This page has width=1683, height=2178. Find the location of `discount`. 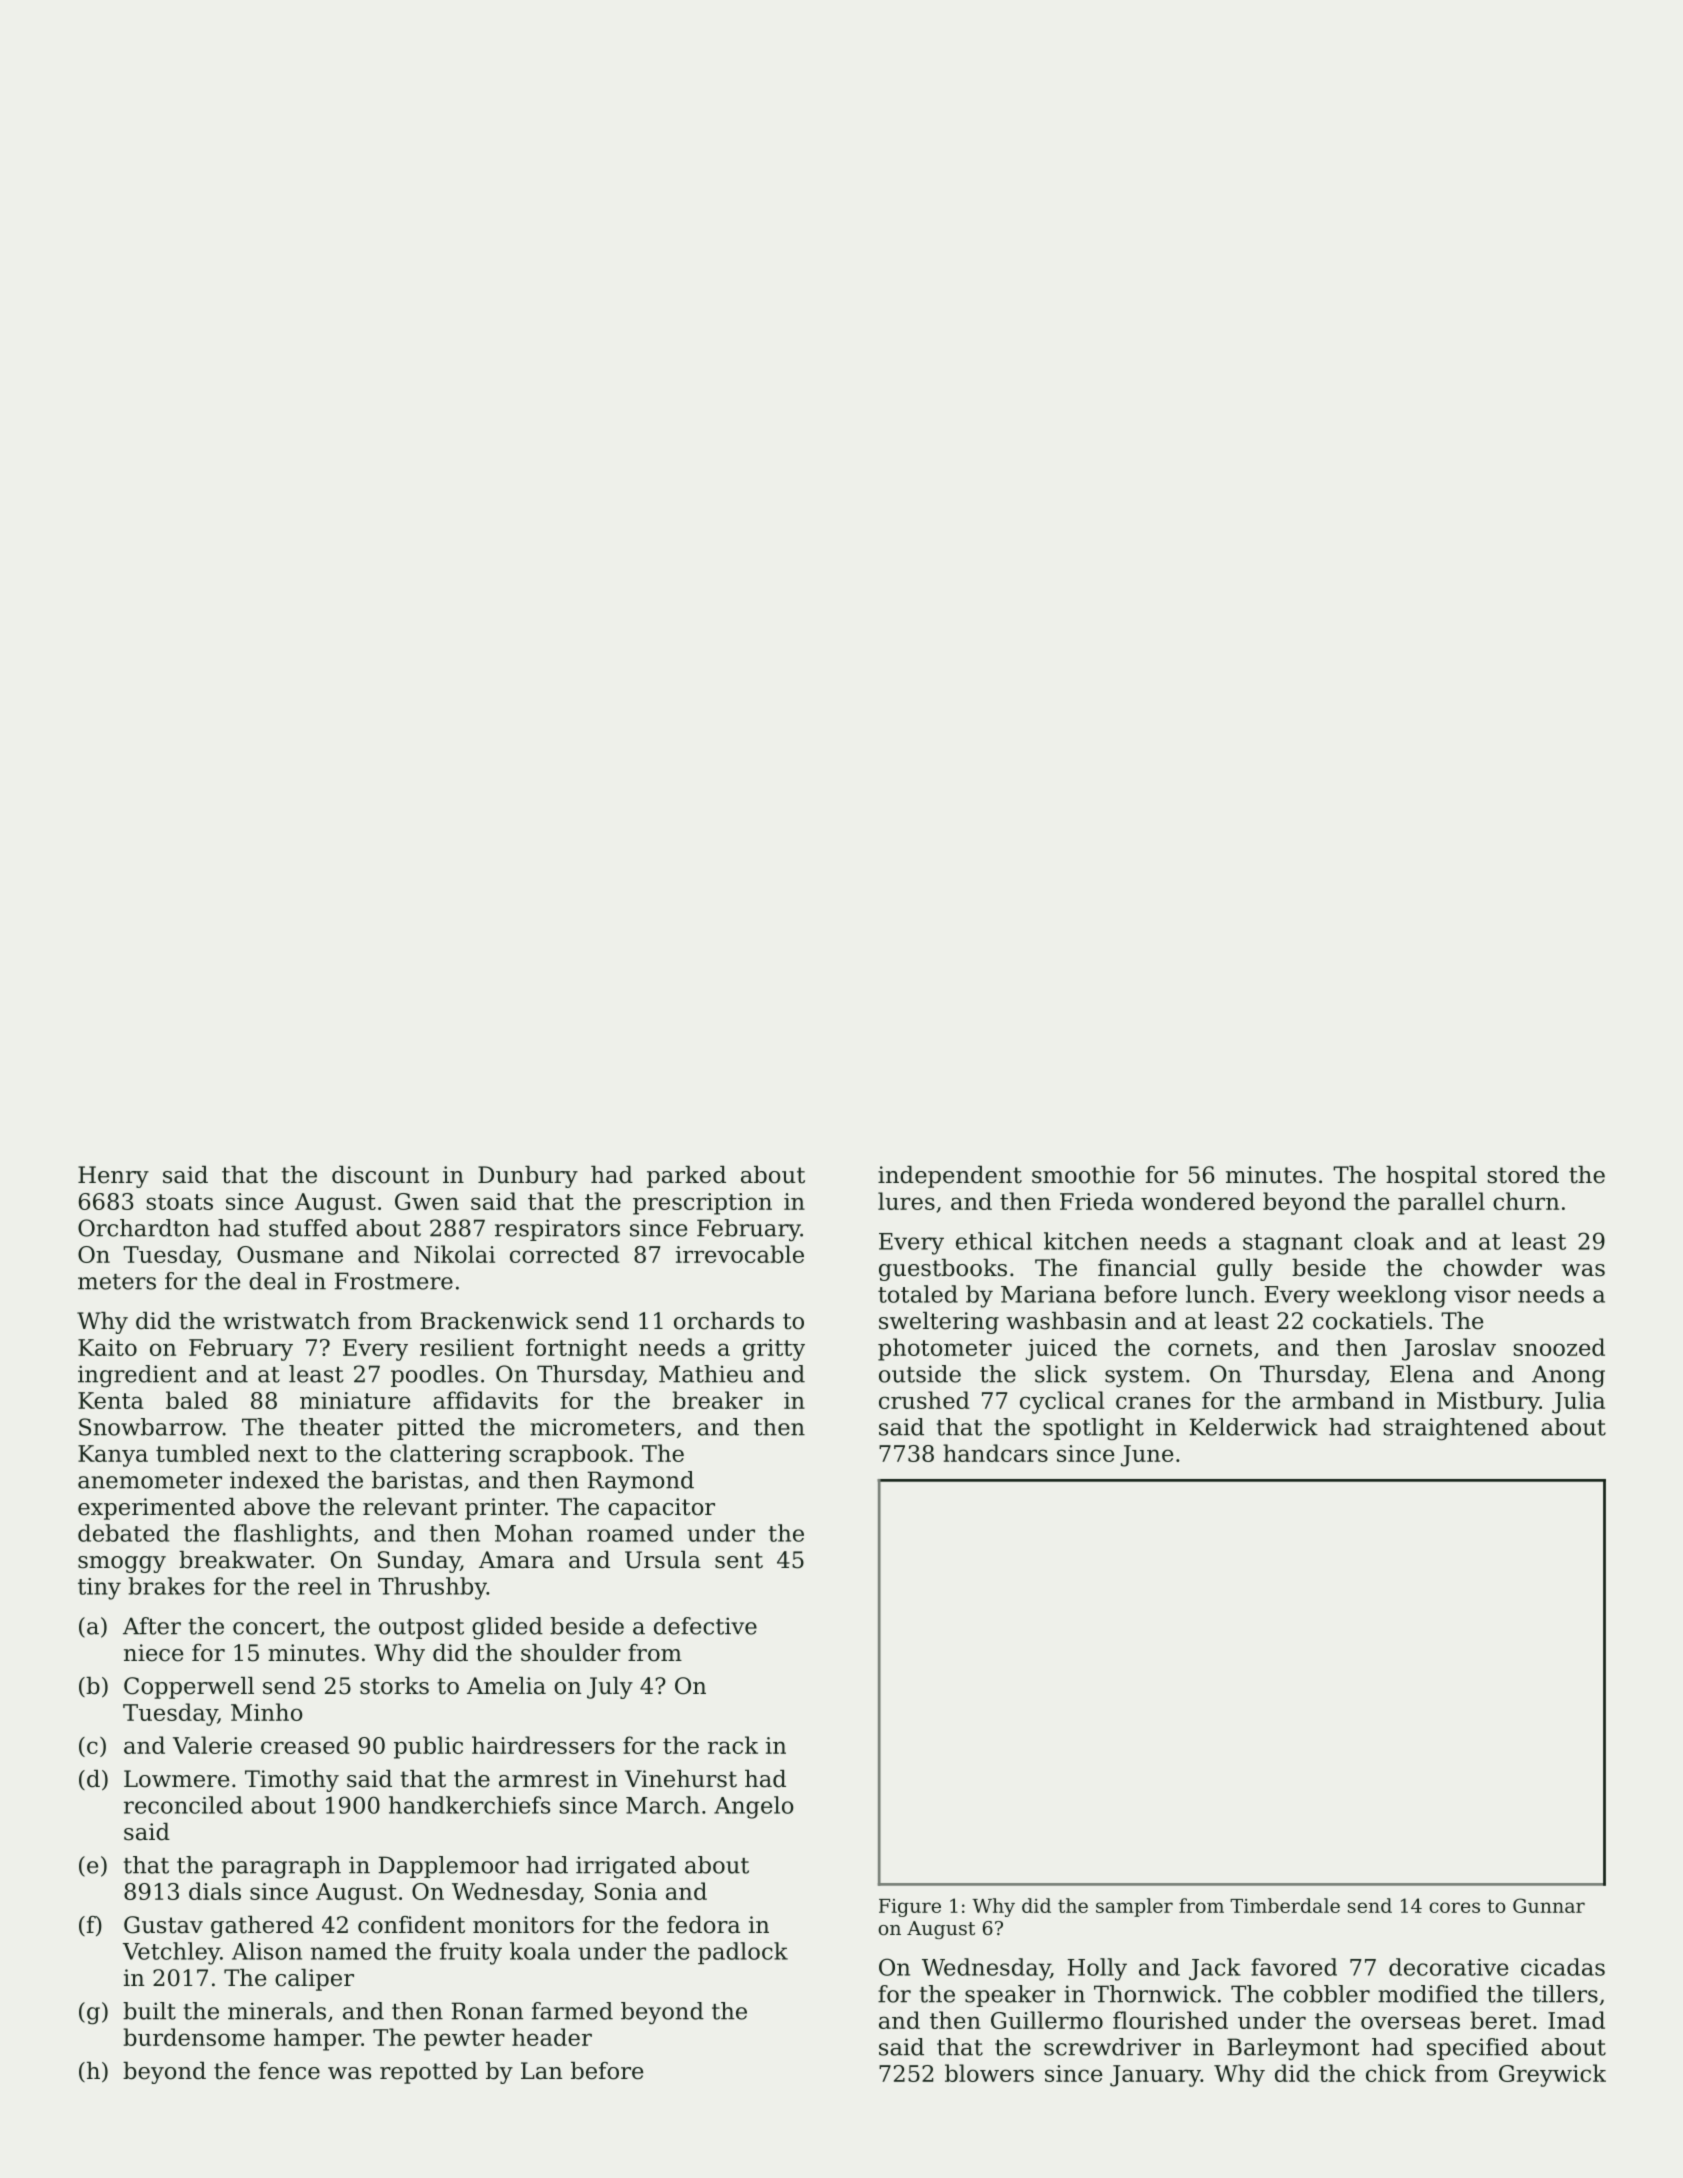

discount is located at coordinates (380, 1175).
